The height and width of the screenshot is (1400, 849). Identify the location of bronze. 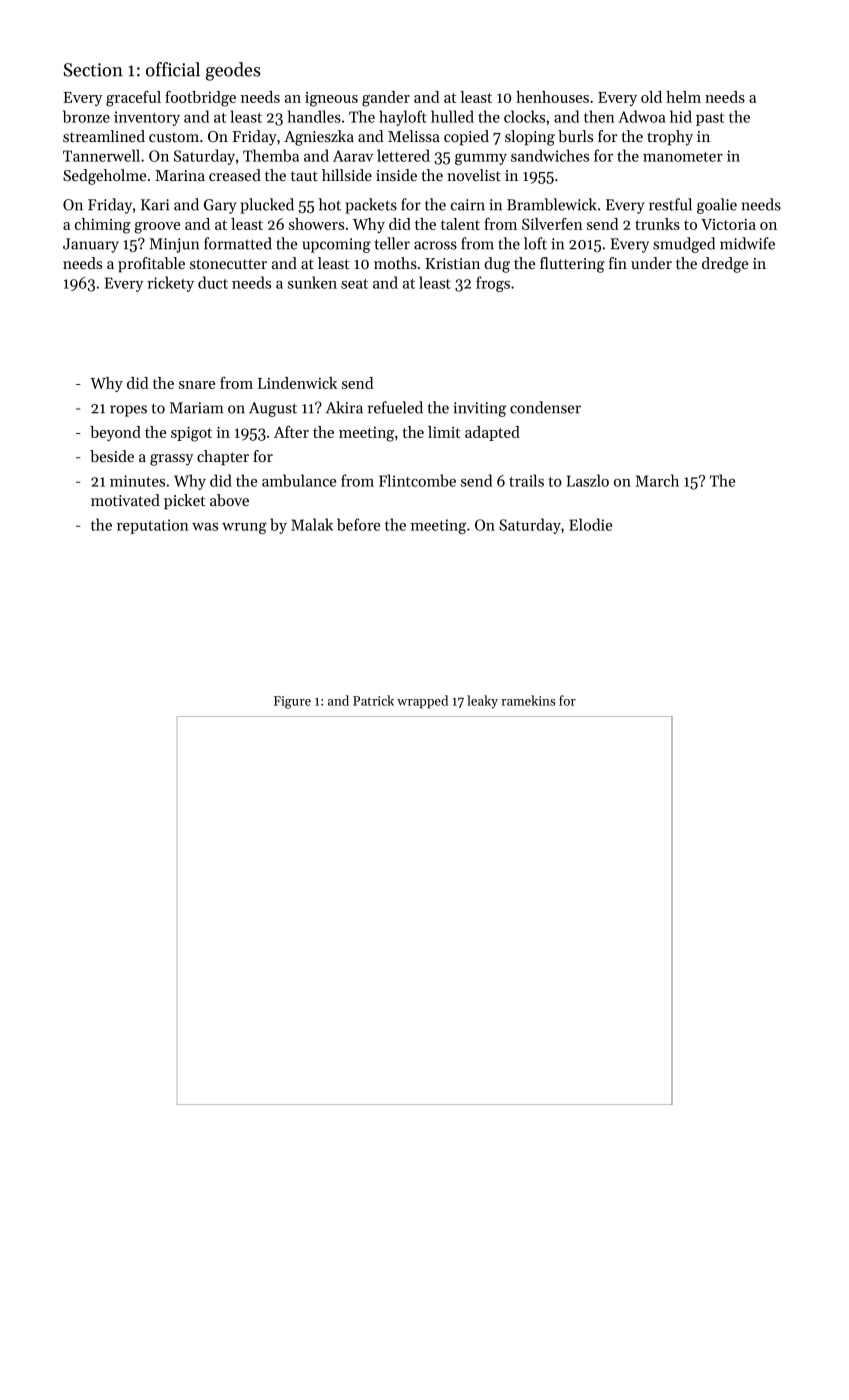
(86, 116).
